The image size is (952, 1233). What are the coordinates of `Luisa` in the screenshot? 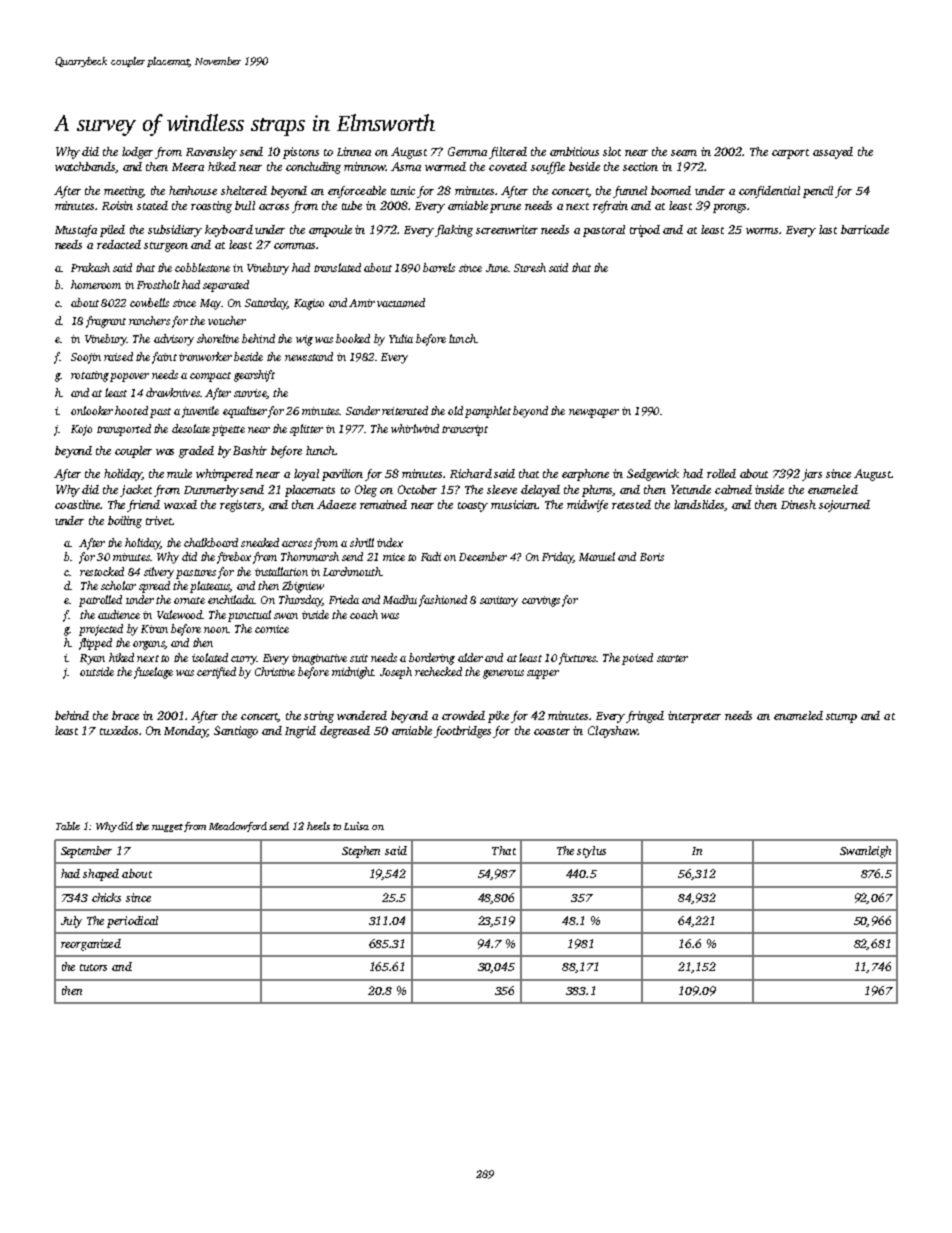 It's located at (356, 826).
